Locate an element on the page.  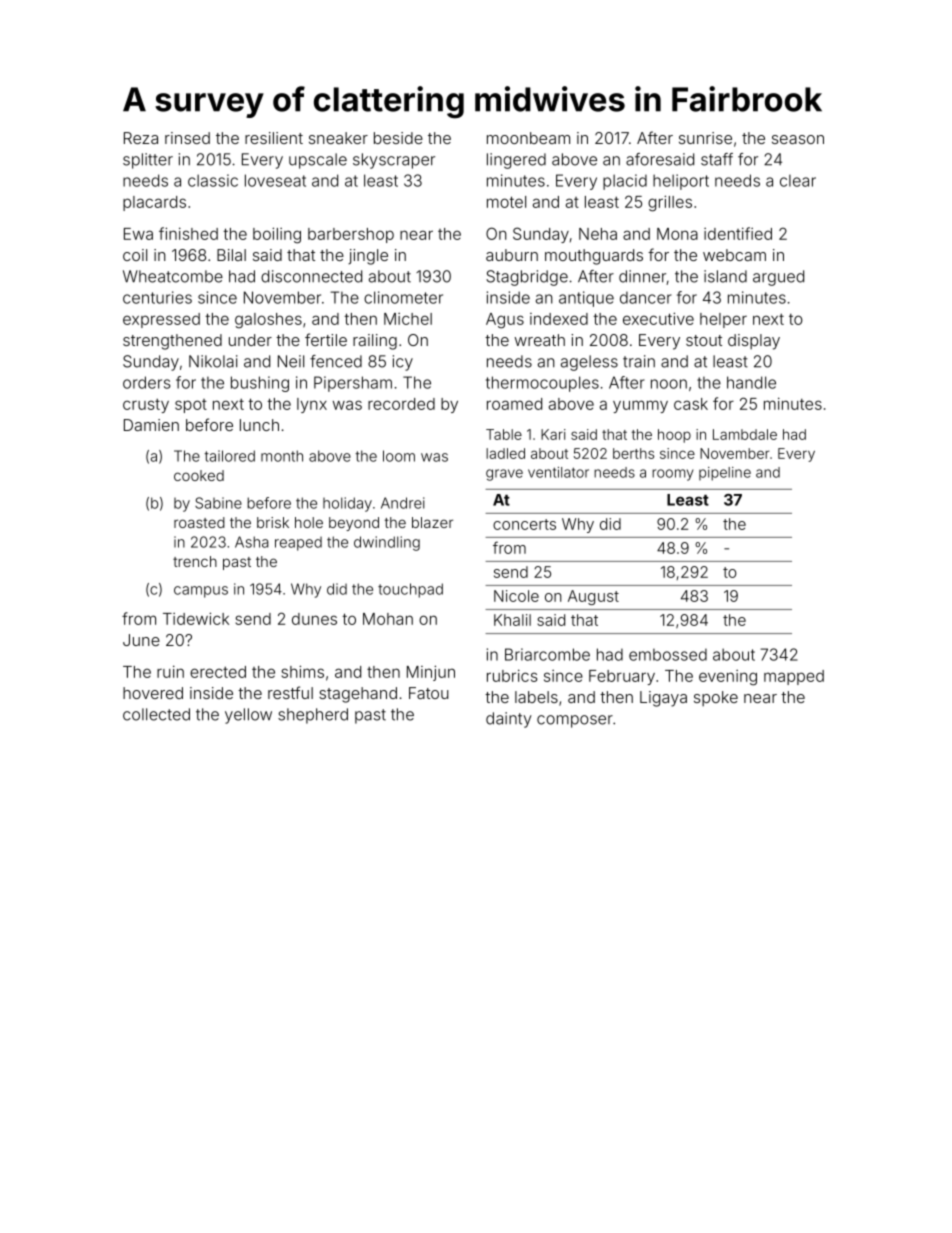
expressed is located at coordinates (161, 320).
